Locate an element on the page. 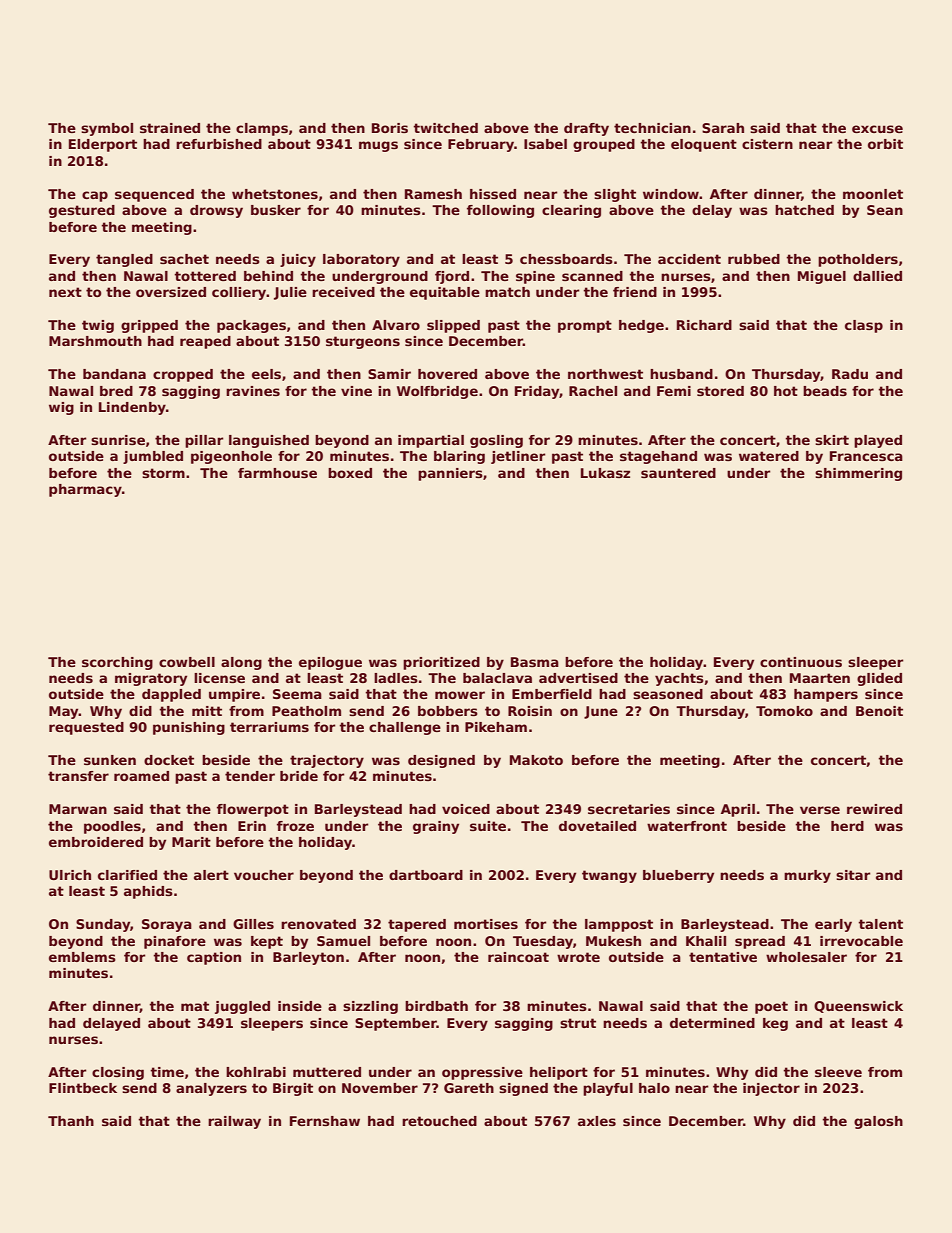 This document has width=952, height=1233. Elderport is located at coordinates (103, 145).
